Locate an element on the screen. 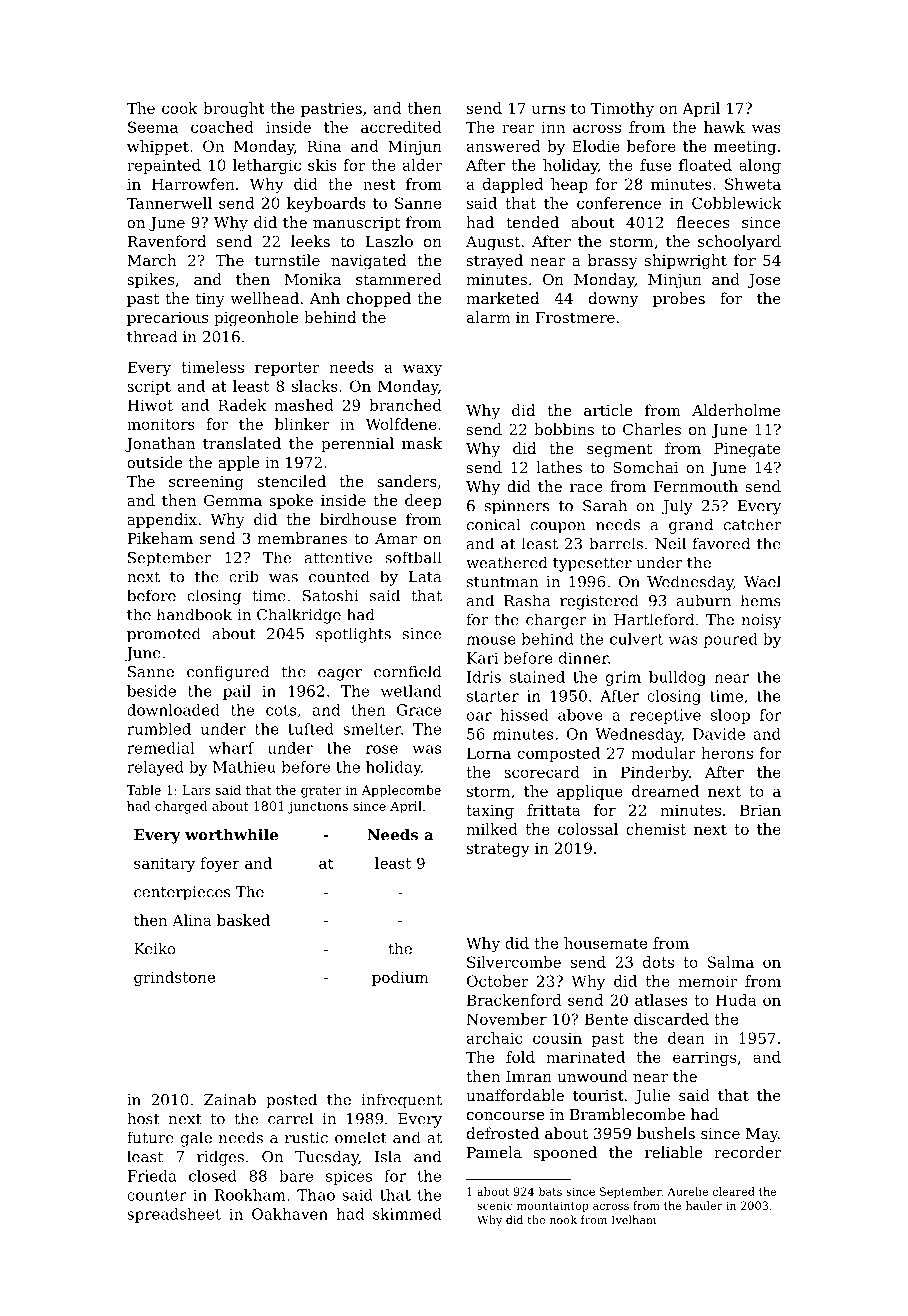 The width and height of the screenshot is (908, 1316). Silvercombe is located at coordinates (514, 962).
